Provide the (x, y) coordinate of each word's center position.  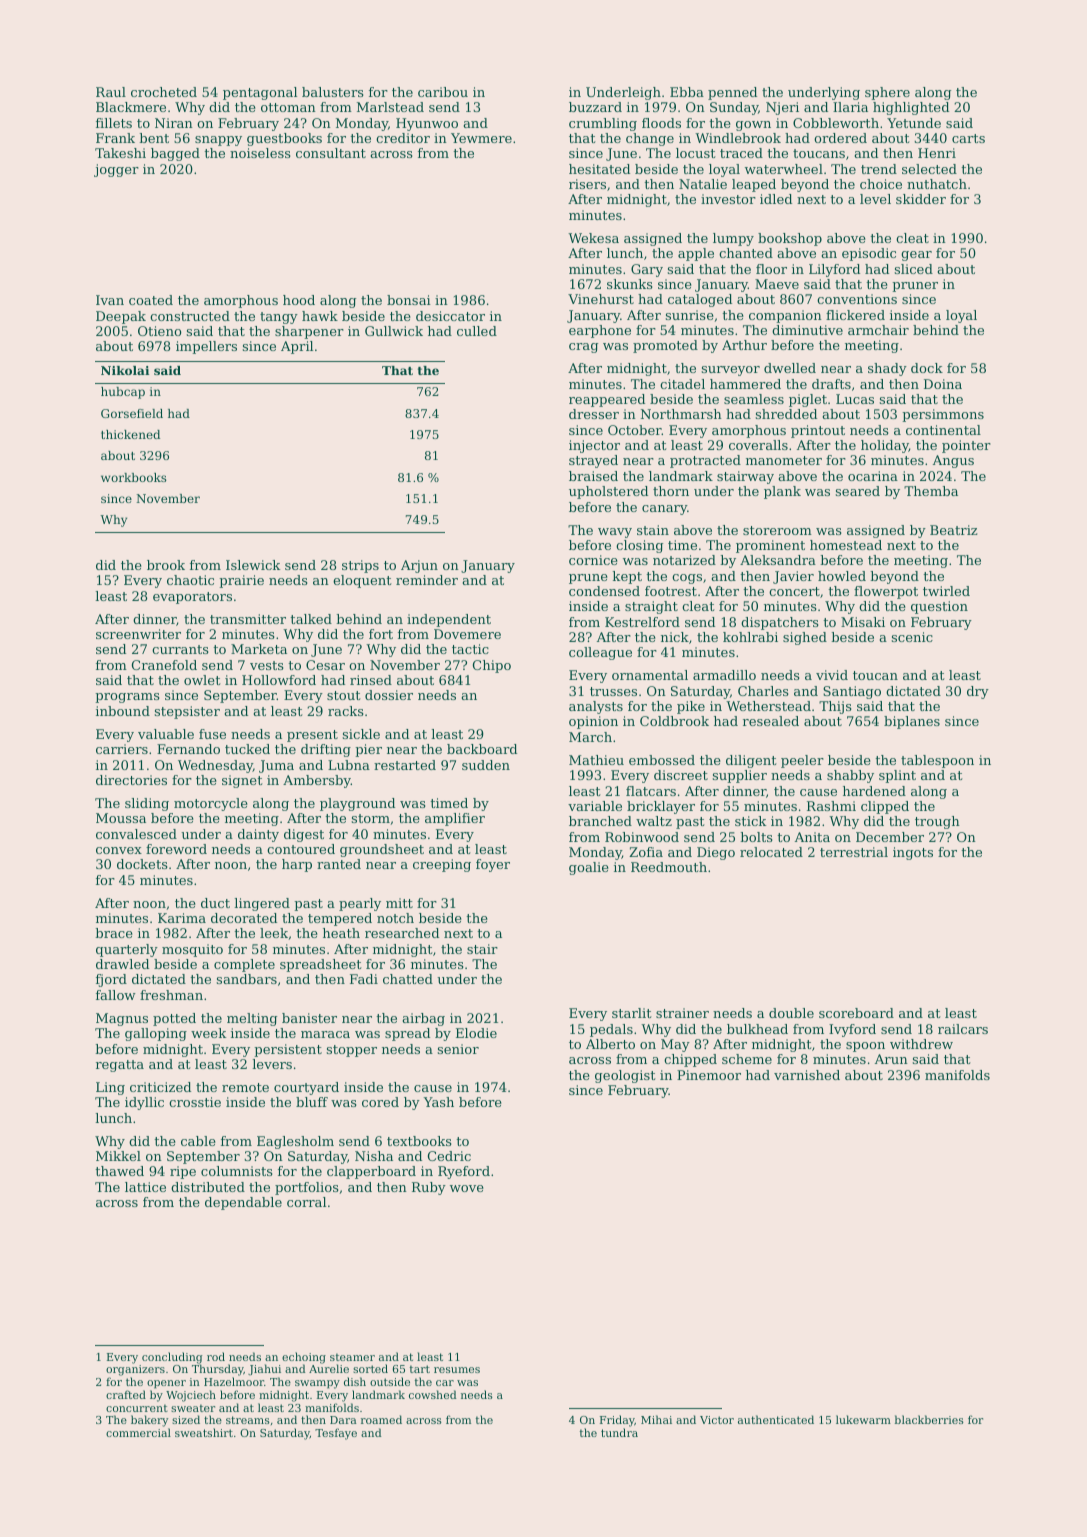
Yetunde (914, 123)
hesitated (599, 169)
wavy (615, 533)
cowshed (433, 1394)
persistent (288, 1050)
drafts (831, 384)
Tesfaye (336, 1434)
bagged (175, 154)
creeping (442, 865)
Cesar (325, 665)
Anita (812, 837)
